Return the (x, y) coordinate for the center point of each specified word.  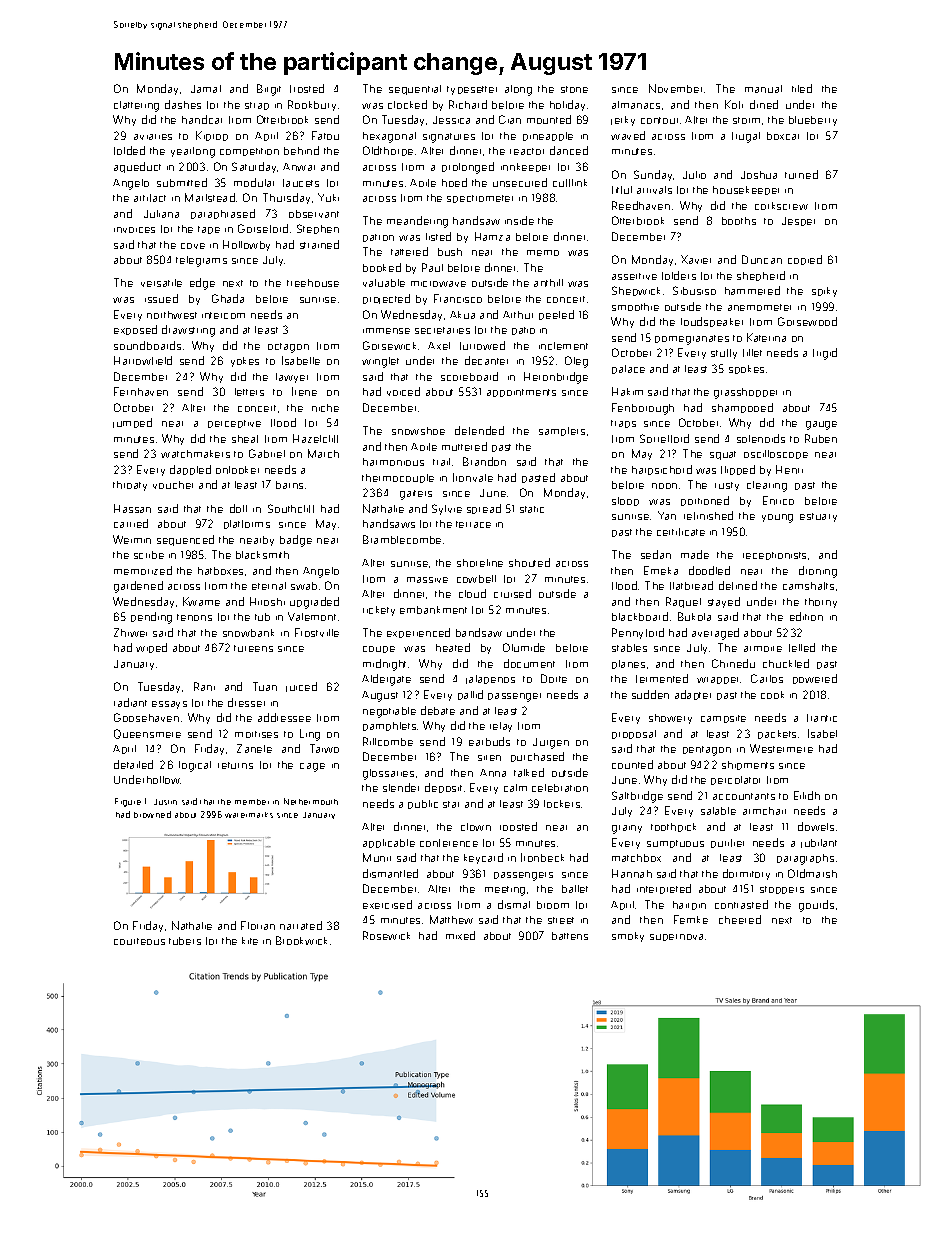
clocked (407, 104)
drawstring (188, 331)
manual (763, 89)
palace (628, 369)
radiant (130, 702)
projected (386, 299)
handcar (202, 119)
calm (515, 788)
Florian (258, 925)
